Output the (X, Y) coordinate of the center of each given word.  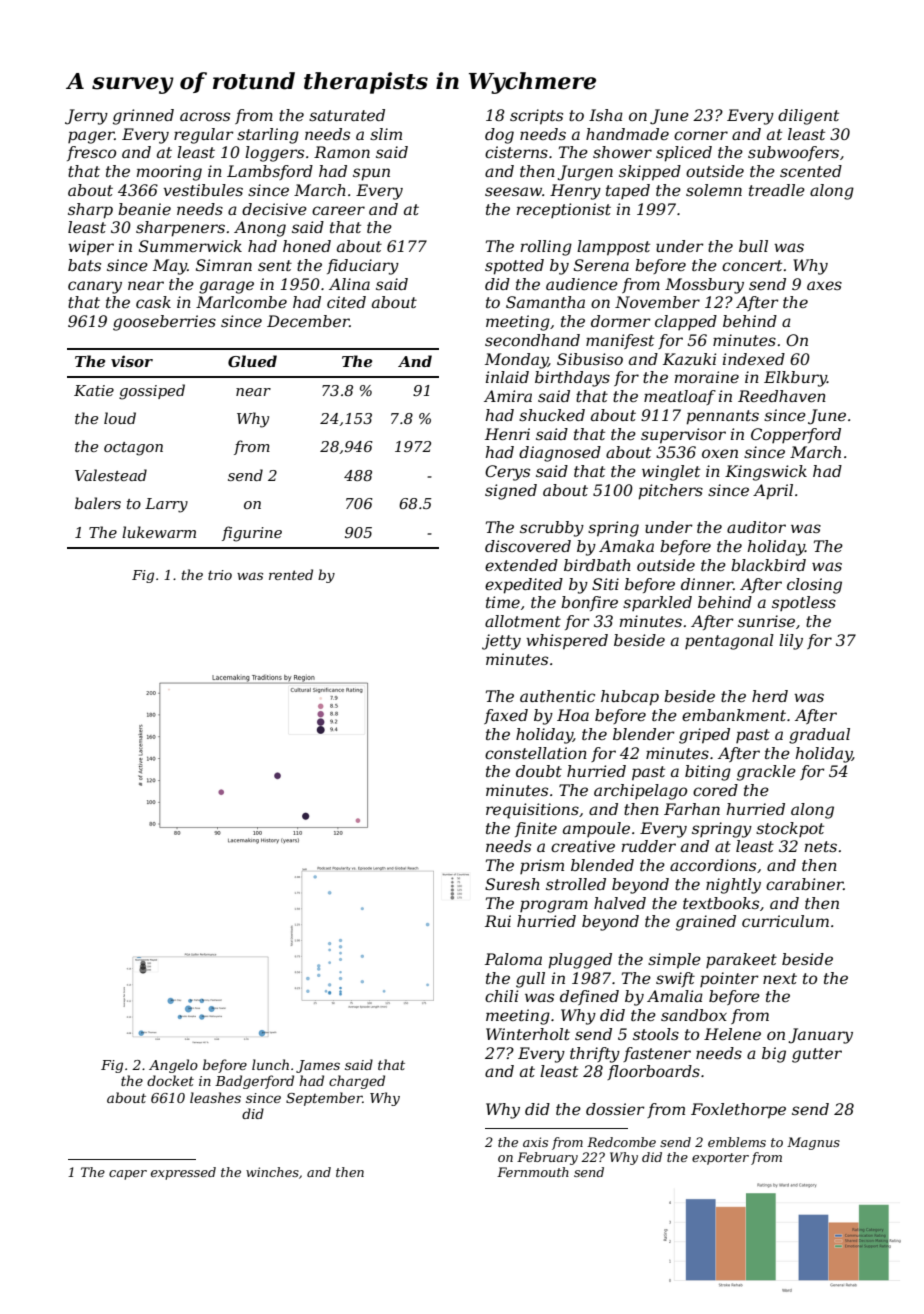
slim (386, 134)
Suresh (512, 884)
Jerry (86, 117)
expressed (183, 1173)
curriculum (785, 921)
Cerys (507, 473)
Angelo (173, 1066)
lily (791, 642)
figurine (252, 534)
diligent (808, 117)
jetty (501, 642)
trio (220, 575)
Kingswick (766, 473)
